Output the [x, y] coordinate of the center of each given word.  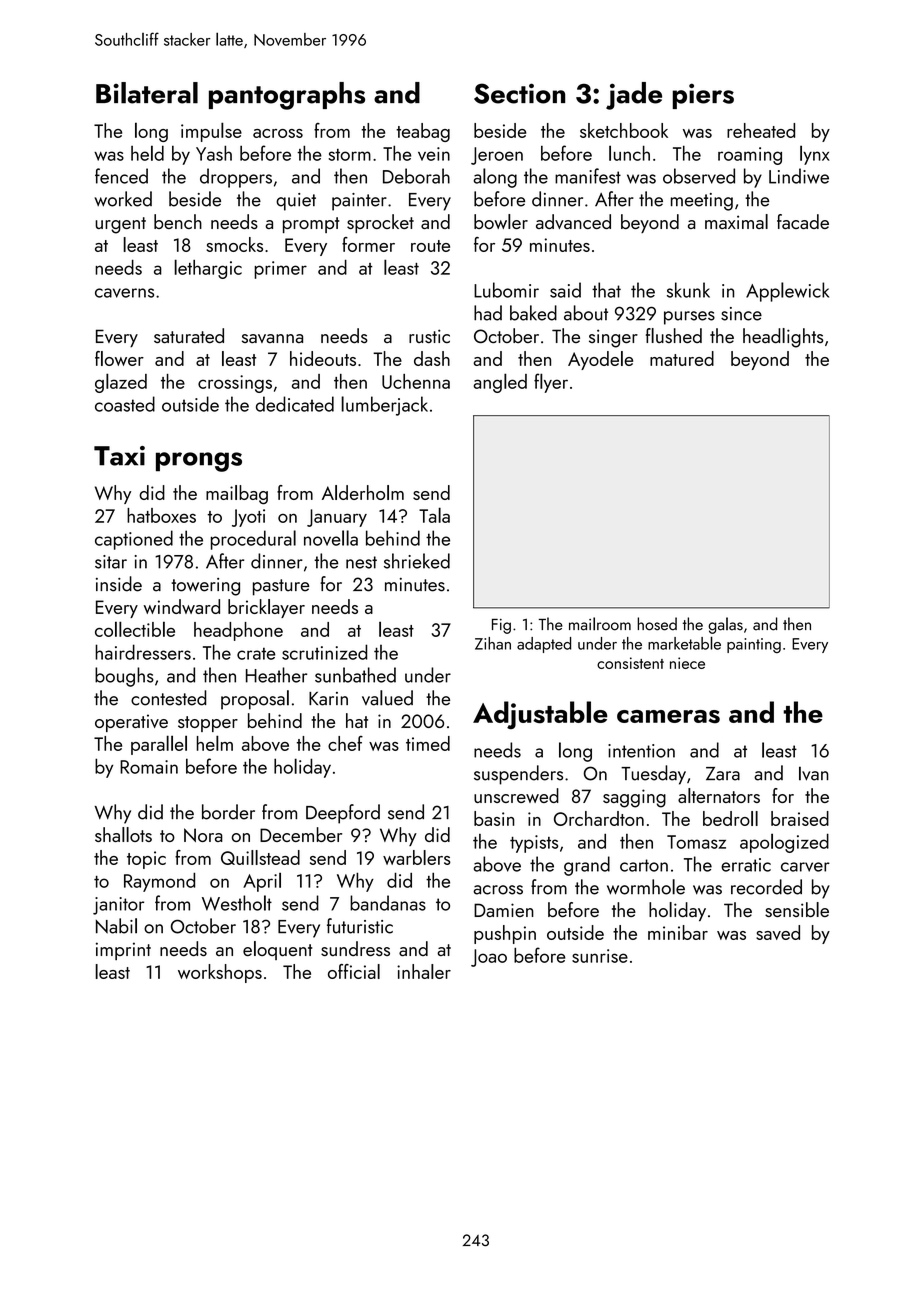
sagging [634, 798]
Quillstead [260, 857]
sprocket [380, 223]
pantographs [287, 96]
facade [803, 221]
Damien [504, 910]
